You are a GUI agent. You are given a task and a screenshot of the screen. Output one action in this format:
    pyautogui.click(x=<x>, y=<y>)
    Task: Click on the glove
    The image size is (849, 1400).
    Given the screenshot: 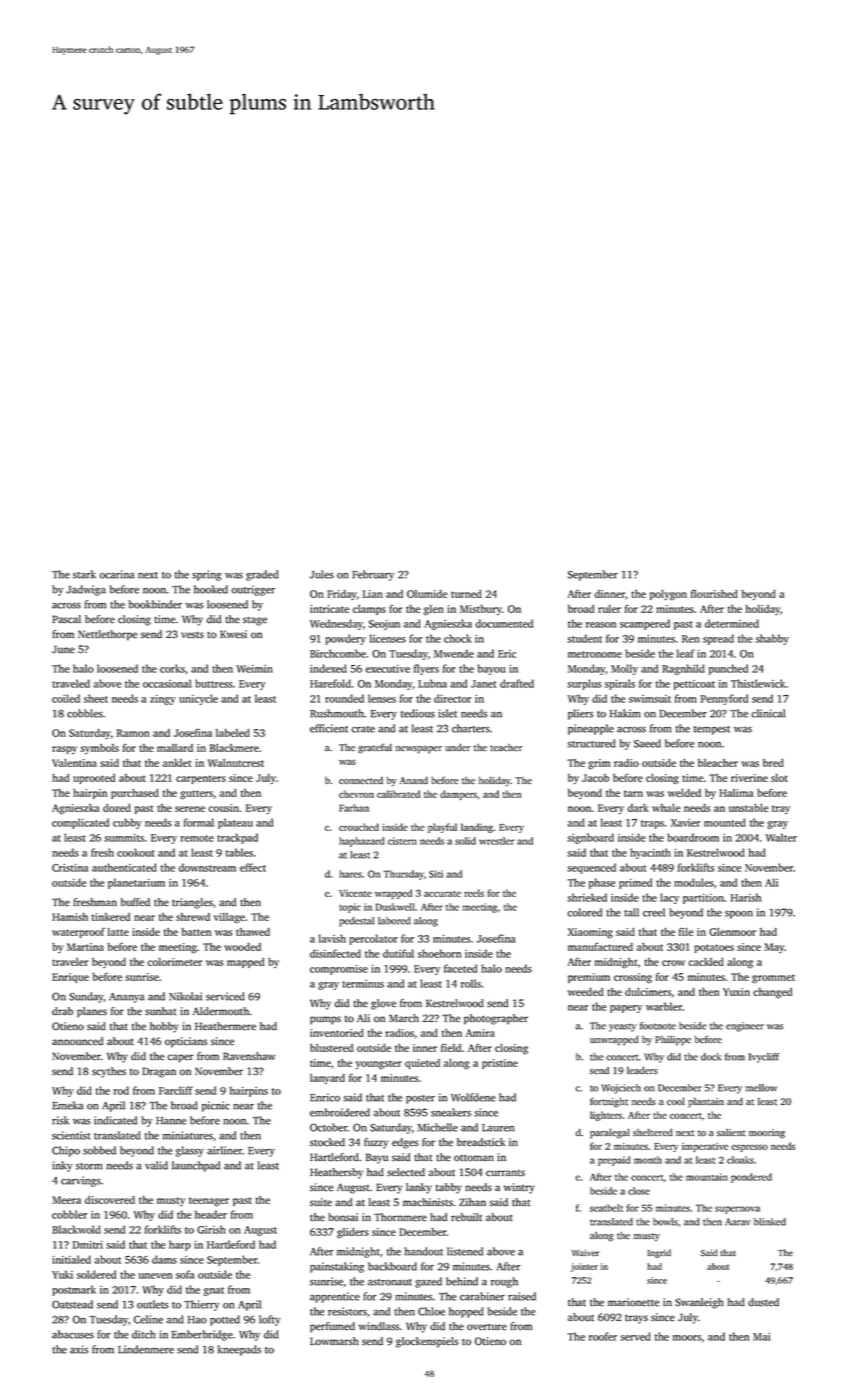 What is the action you would take?
    pyautogui.click(x=383, y=1004)
